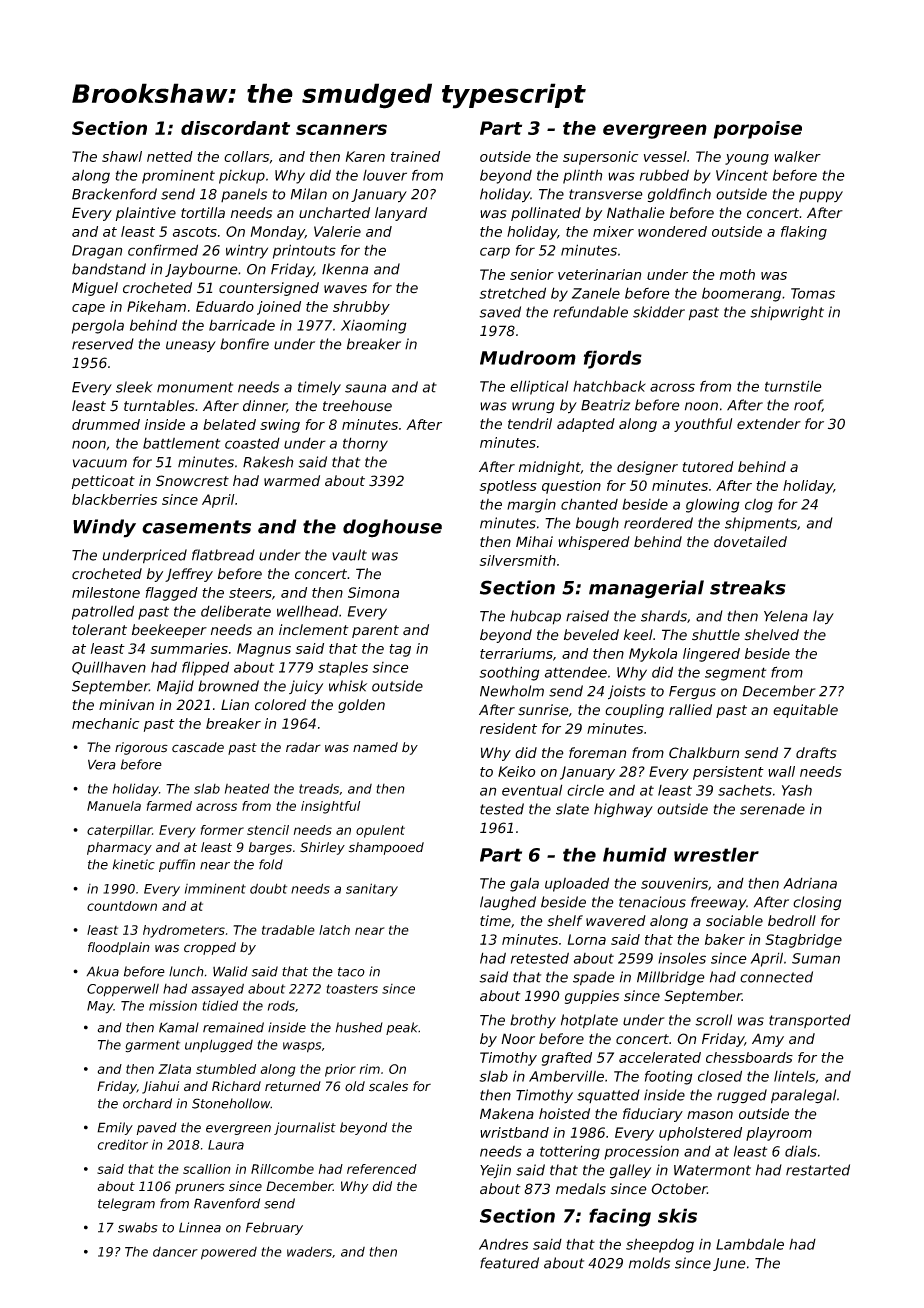 The height and width of the screenshot is (1308, 924). I want to click on discordant, so click(235, 128).
